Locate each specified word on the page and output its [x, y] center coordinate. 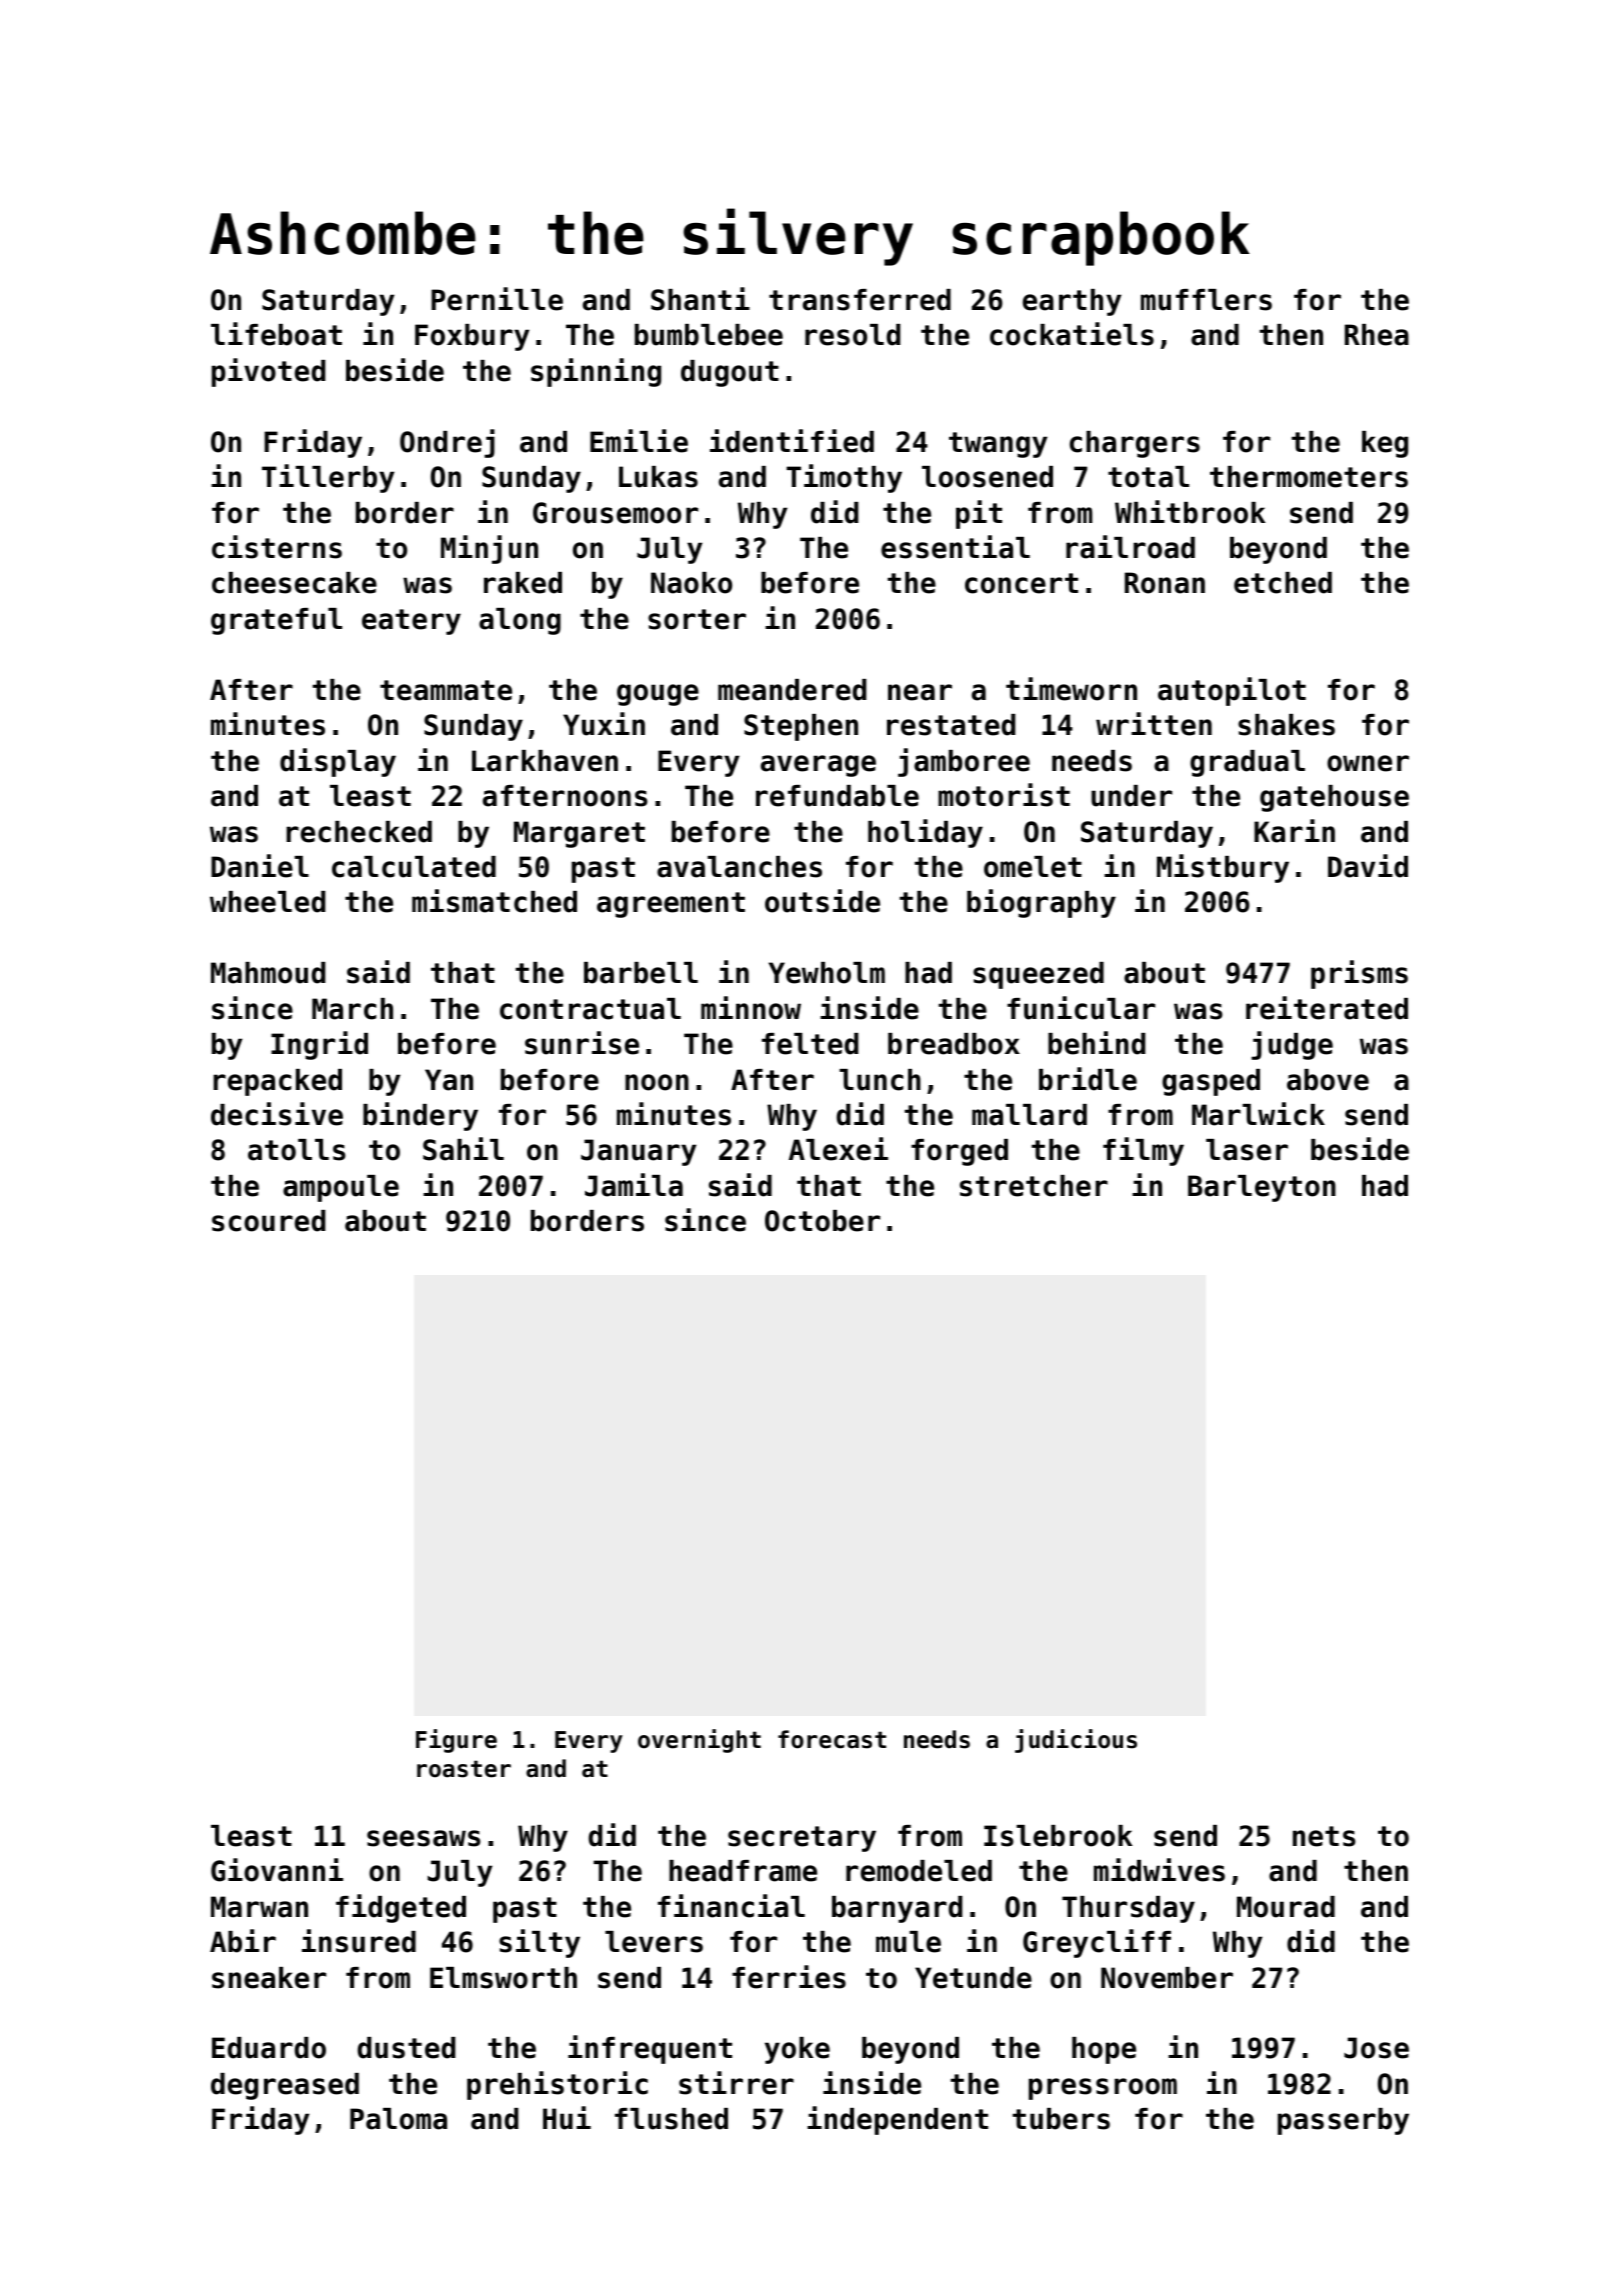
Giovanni [277, 1870]
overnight [699, 1741]
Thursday [1128, 1909]
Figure [456, 1741]
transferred [860, 300]
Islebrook [1058, 1836]
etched [1283, 583]
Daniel [260, 866]
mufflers [1206, 300]
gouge [658, 695]
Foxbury [472, 337]
